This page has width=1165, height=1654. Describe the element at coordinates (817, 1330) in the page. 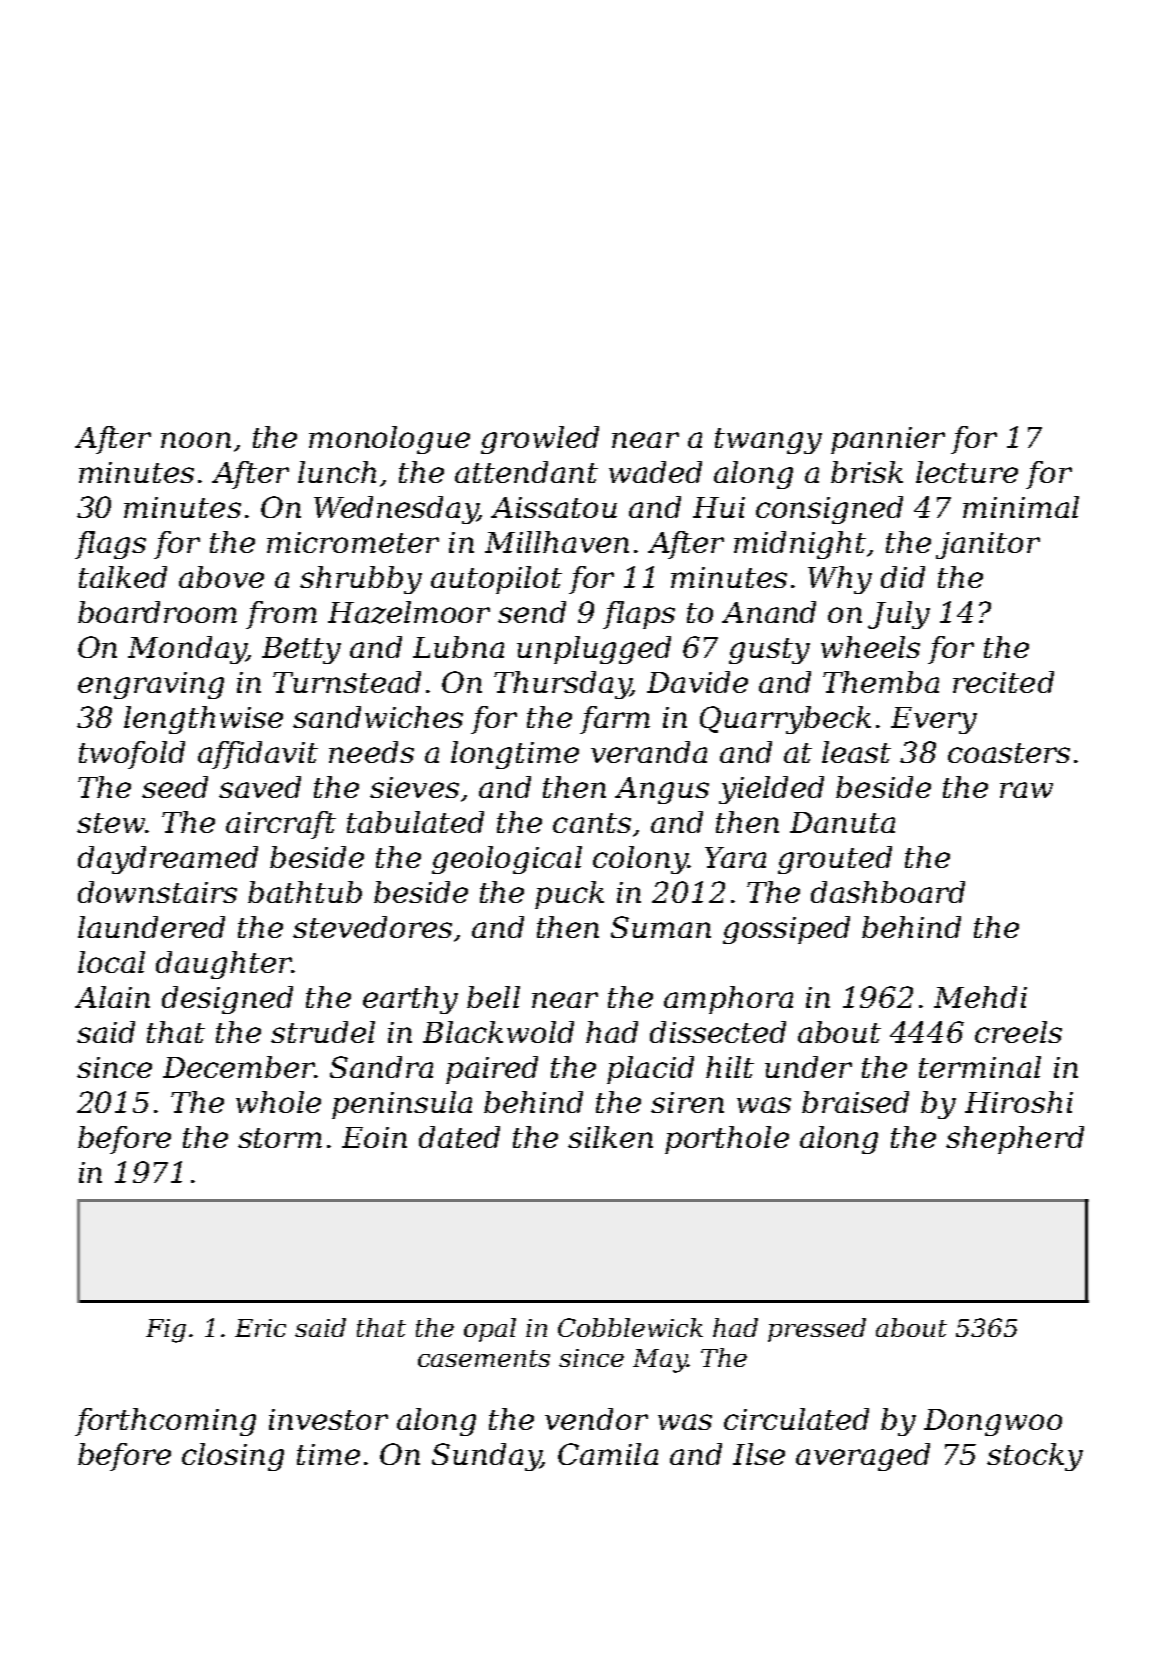

I see `pressed` at that location.
